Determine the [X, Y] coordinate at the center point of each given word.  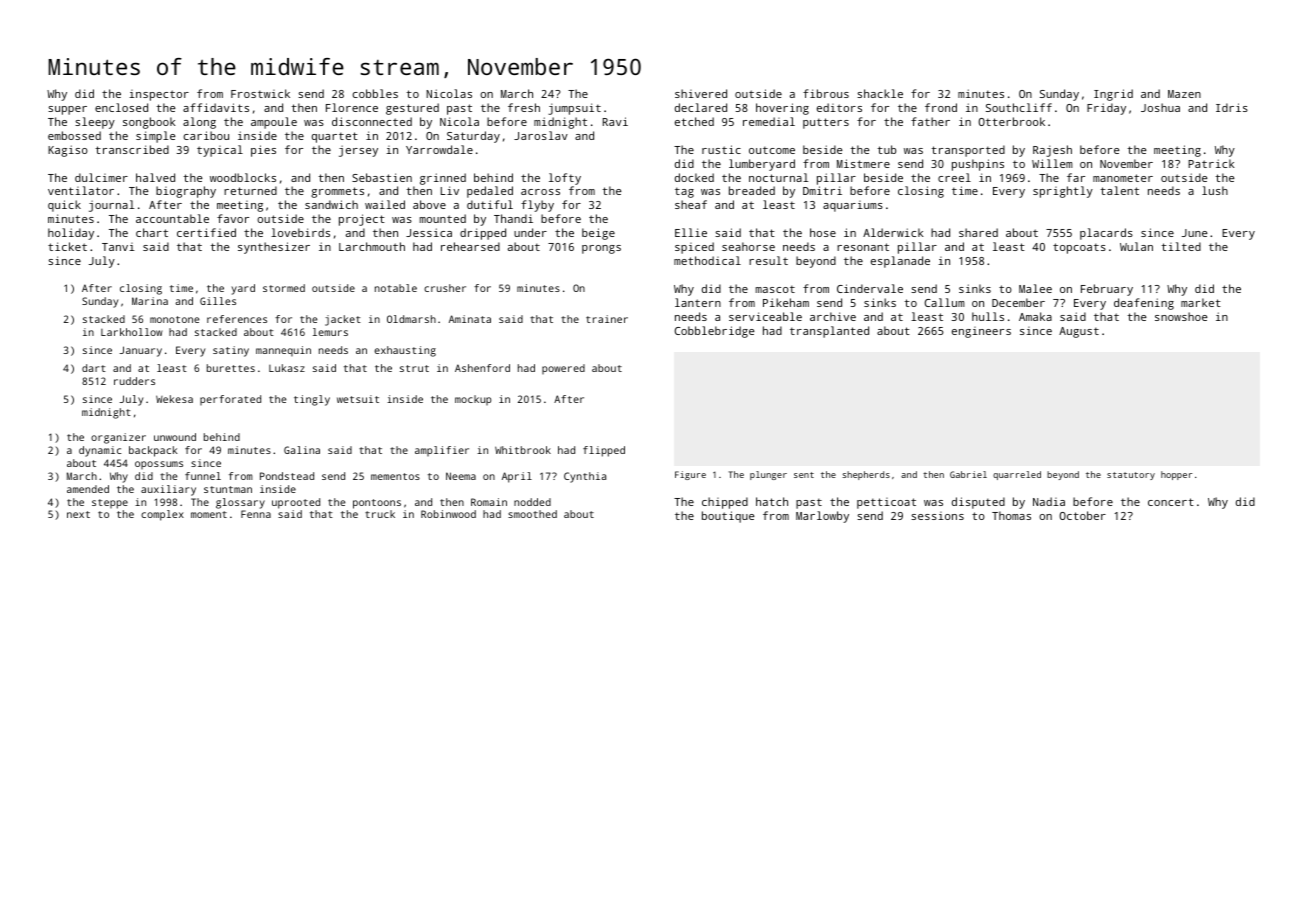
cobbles [375, 93]
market [1201, 302]
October [1082, 515]
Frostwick [260, 93]
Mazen [1184, 94]
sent [804, 475]
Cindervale [870, 288]
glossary [240, 503]
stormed [284, 288]
